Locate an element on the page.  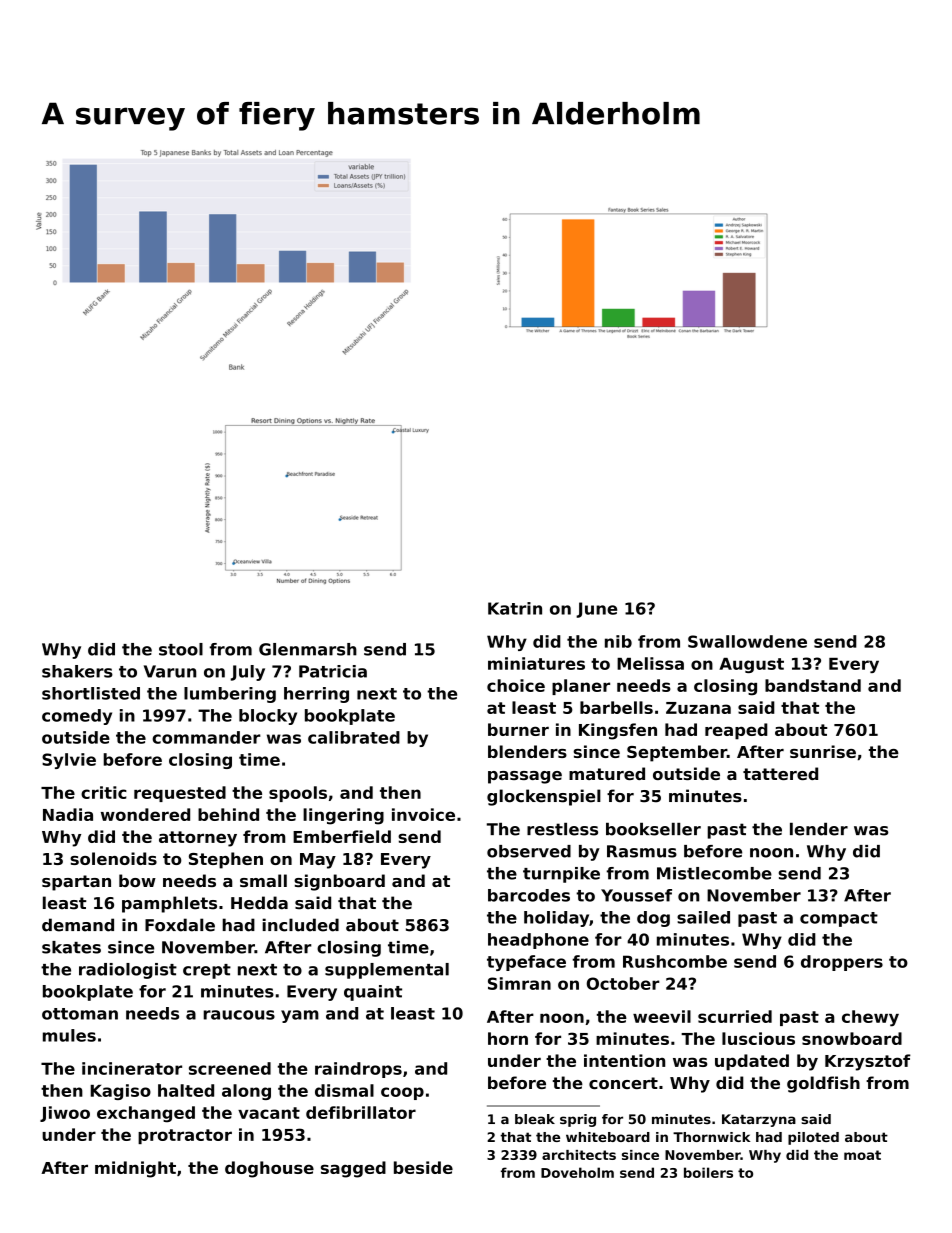
moat is located at coordinates (862, 1155).
